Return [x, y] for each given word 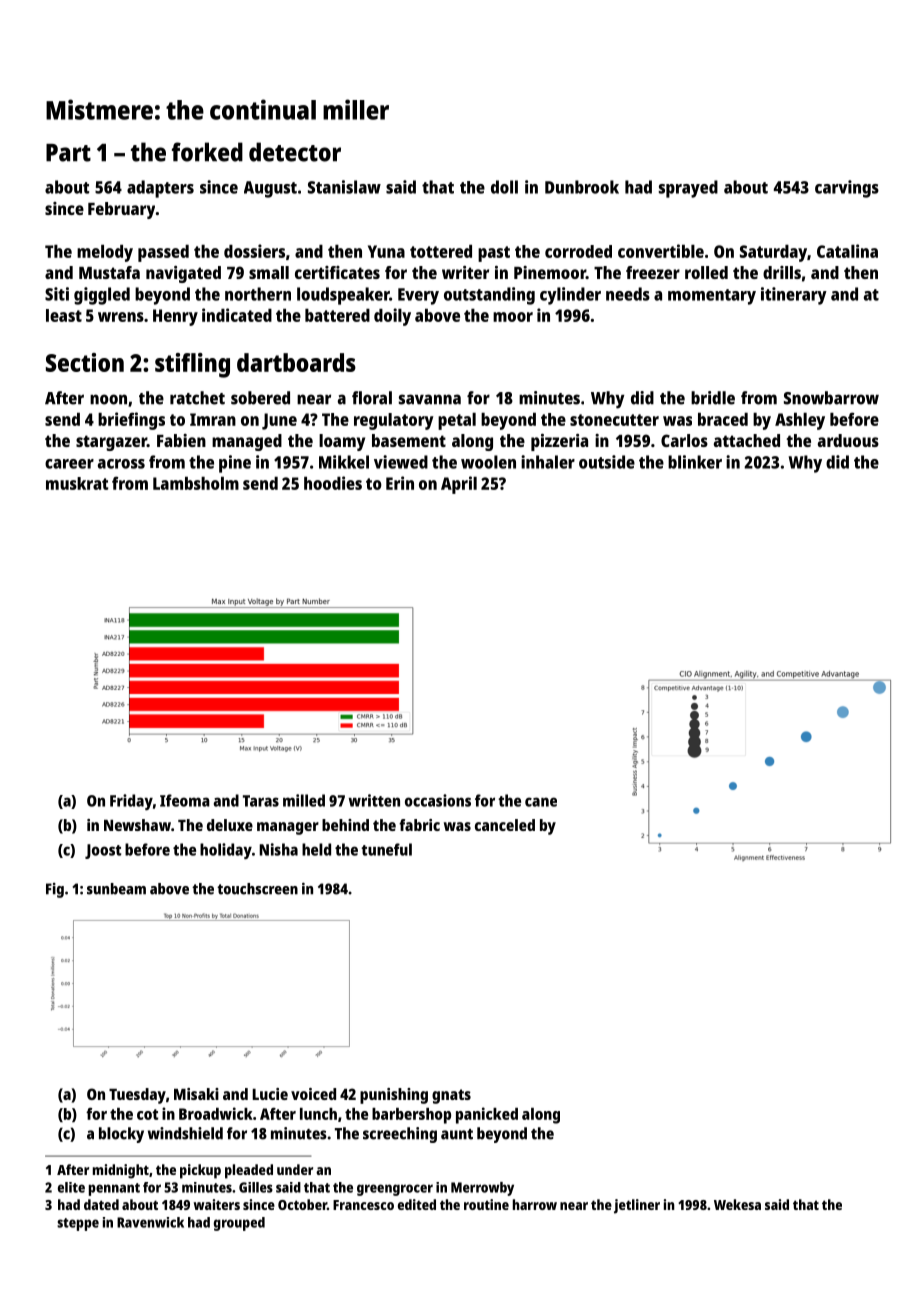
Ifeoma [185, 800]
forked [207, 152]
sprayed [688, 189]
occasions [438, 800]
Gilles [256, 1187]
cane [541, 802]
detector [295, 152]
